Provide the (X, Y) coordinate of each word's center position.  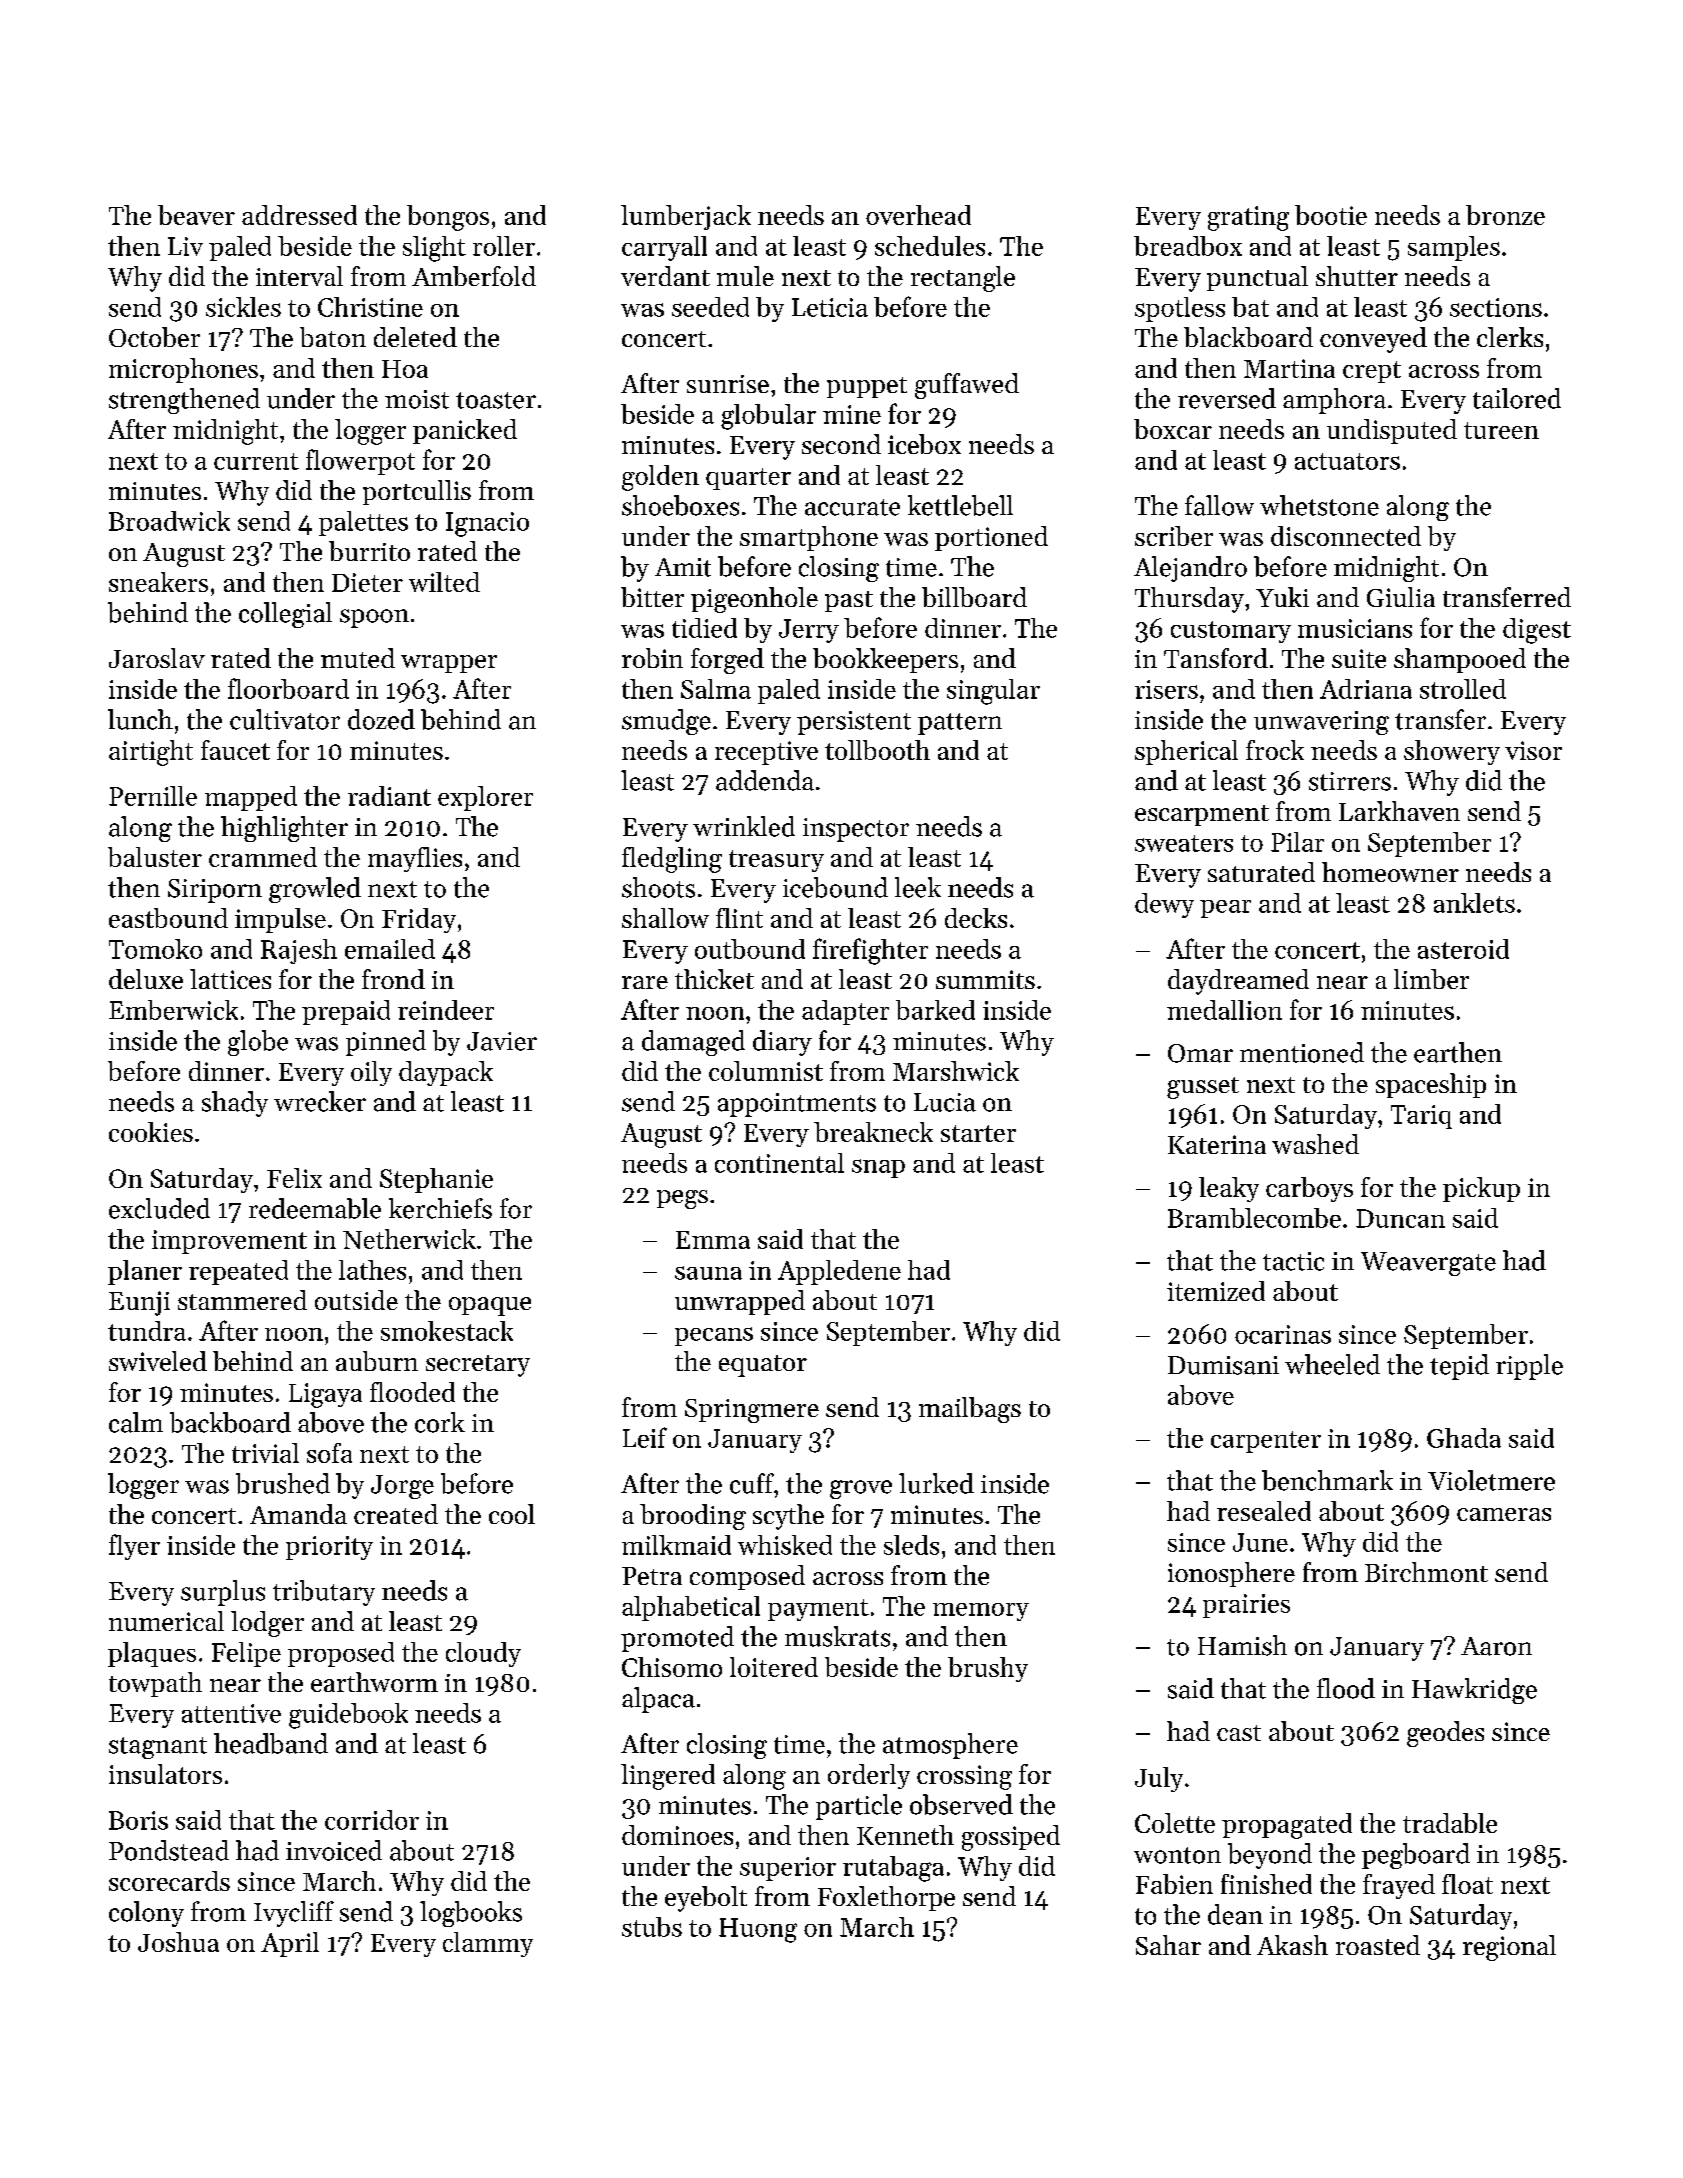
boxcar (1173, 429)
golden (660, 478)
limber (1431, 979)
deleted (415, 337)
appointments (797, 1105)
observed (961, 1804)
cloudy (483, 1654)
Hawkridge (1474, 1691)
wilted (444, 582)
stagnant (158, 1748)
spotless (1180, 309)
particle (859, 1807)
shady (235, 1104)
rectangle (963, 279)
